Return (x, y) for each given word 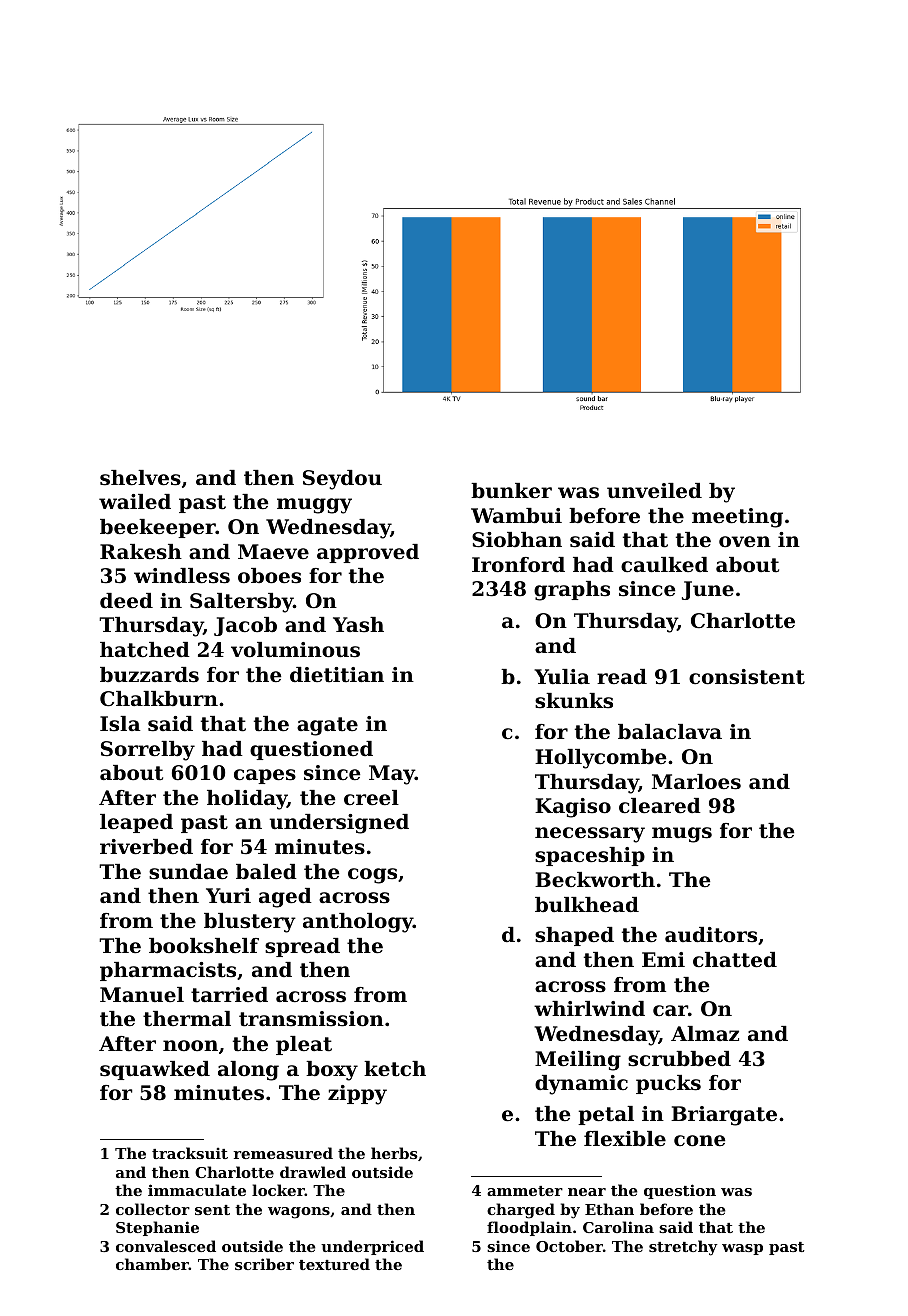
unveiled (654, 491)
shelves (140, 478)
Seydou (342, 480)
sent (212, 1210)
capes (265, 776)
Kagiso (573, 808)
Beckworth (595, 880)
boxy (332, 1071)
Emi (663, 959)
